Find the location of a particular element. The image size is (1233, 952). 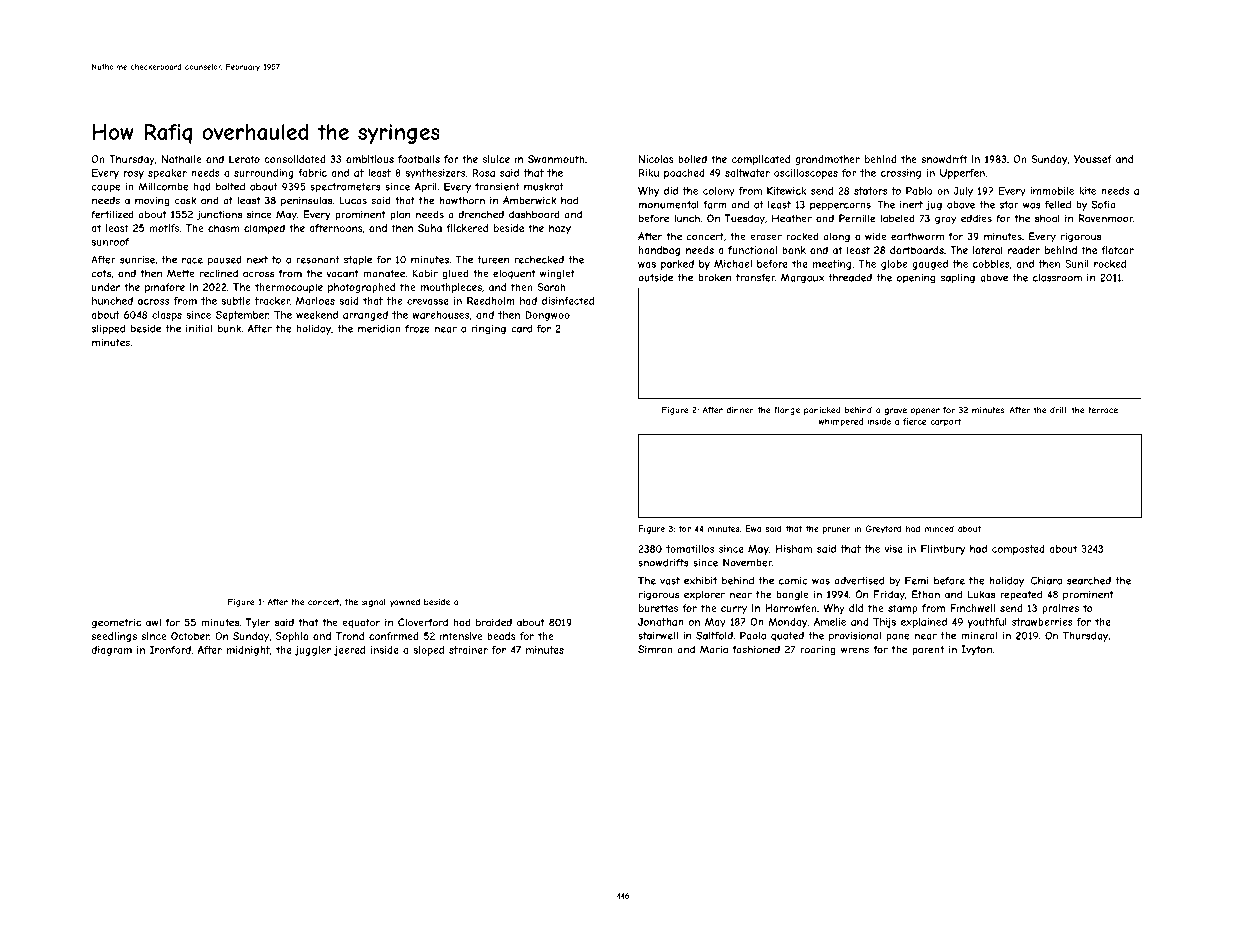

classroom is located at coordinates (1057, 278).
